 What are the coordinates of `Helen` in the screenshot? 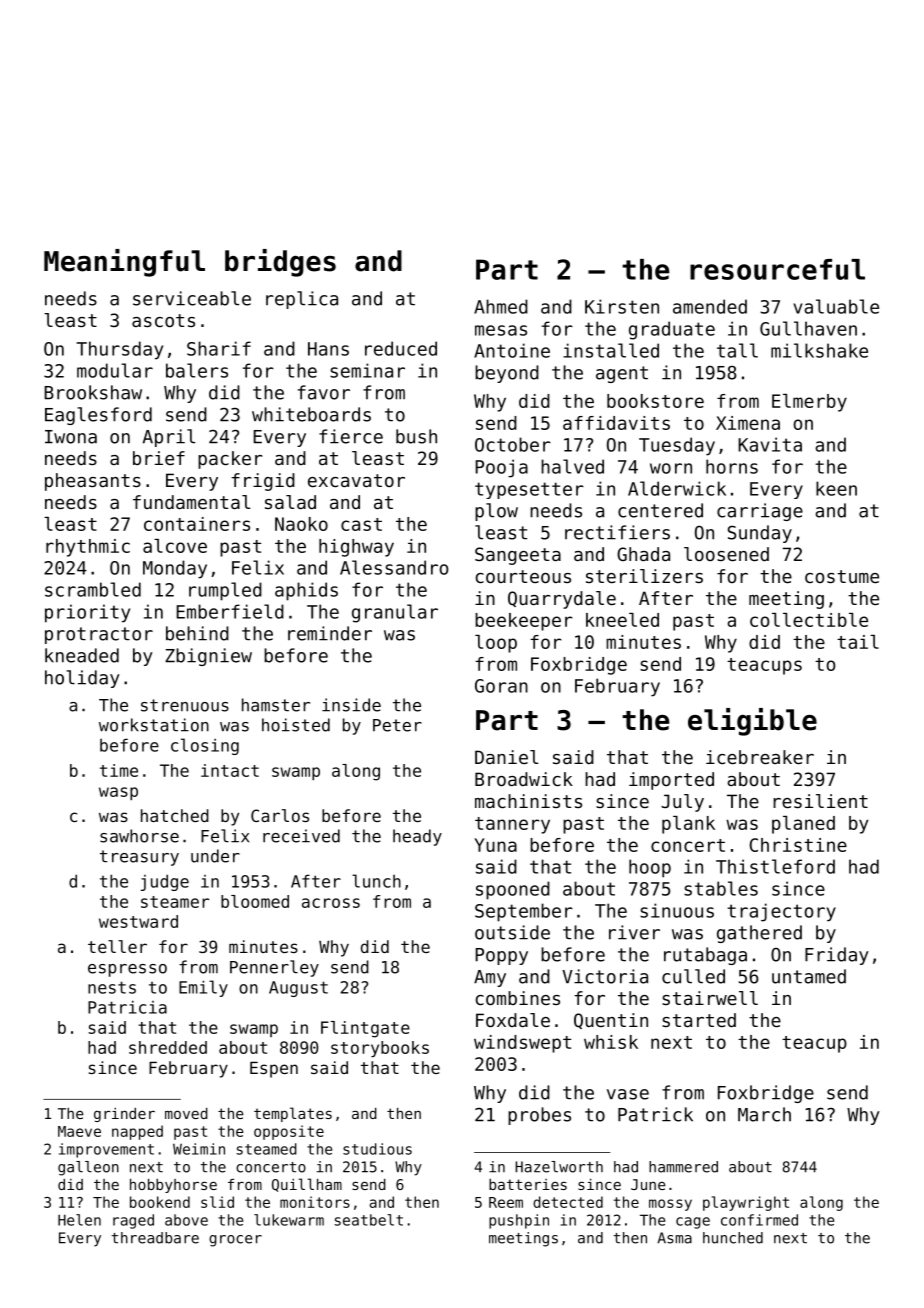 It's located at (79, 1220).
